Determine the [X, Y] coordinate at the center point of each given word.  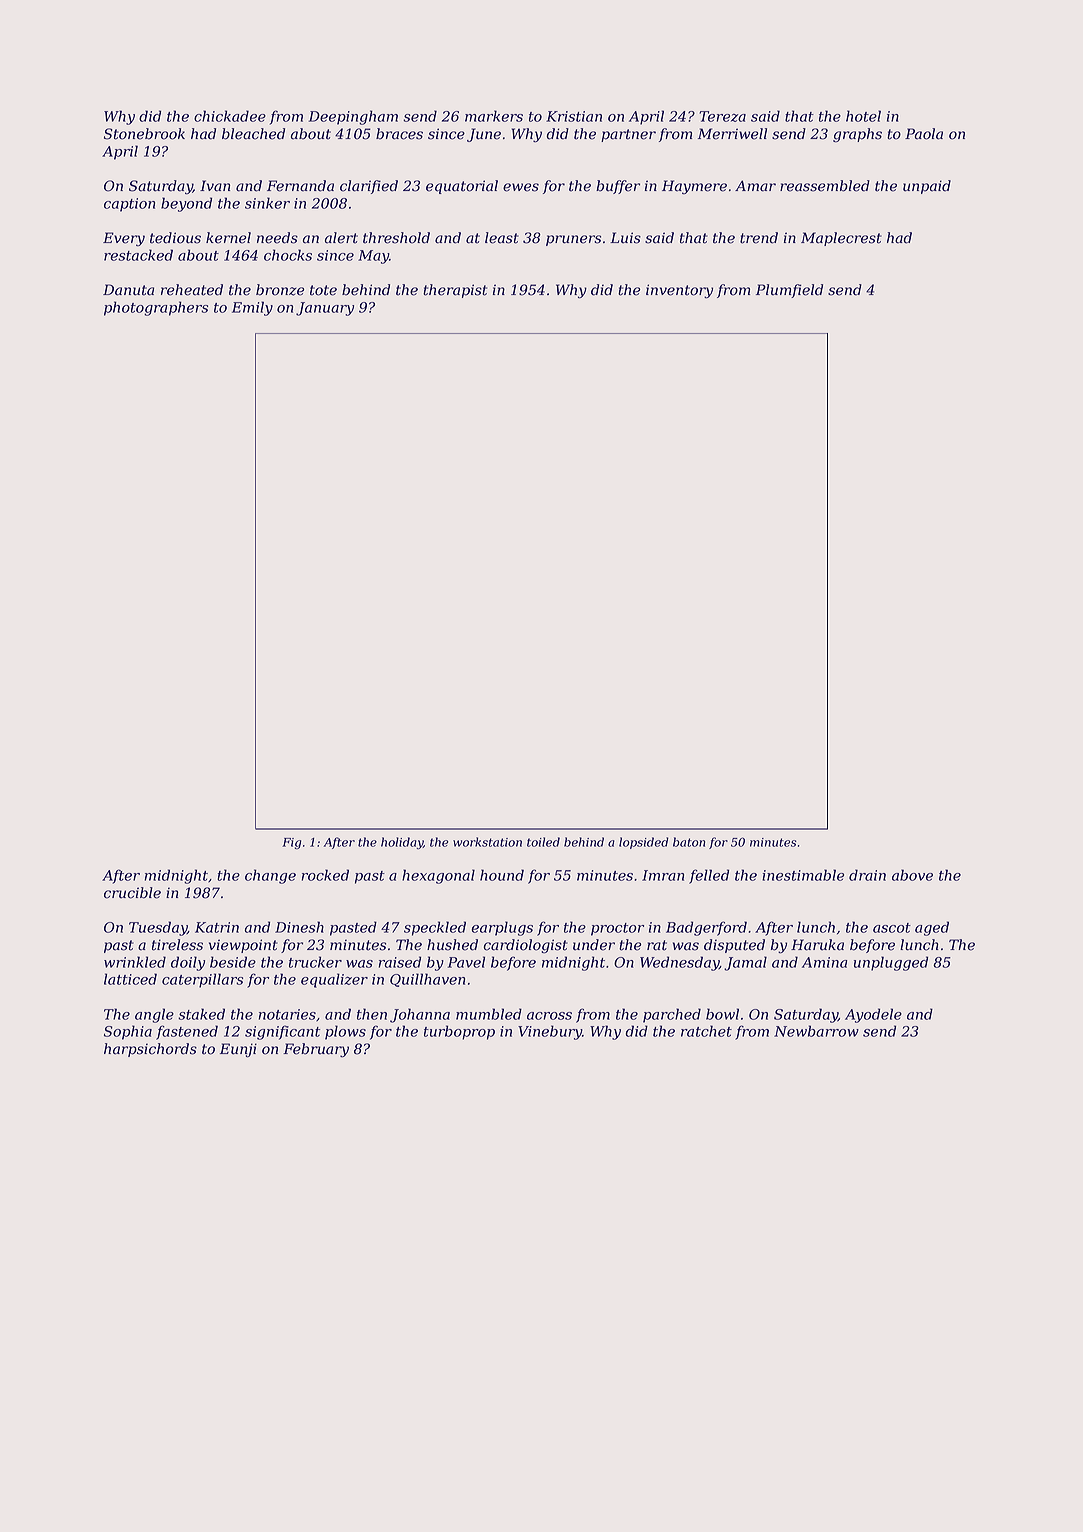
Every [124, 239]
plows [345, 1032]
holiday [402, 843]
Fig [291, 843]
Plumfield [789, 291]
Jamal [745, 963]
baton [689, 842]
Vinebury [550, 1032]
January [325, 309]
